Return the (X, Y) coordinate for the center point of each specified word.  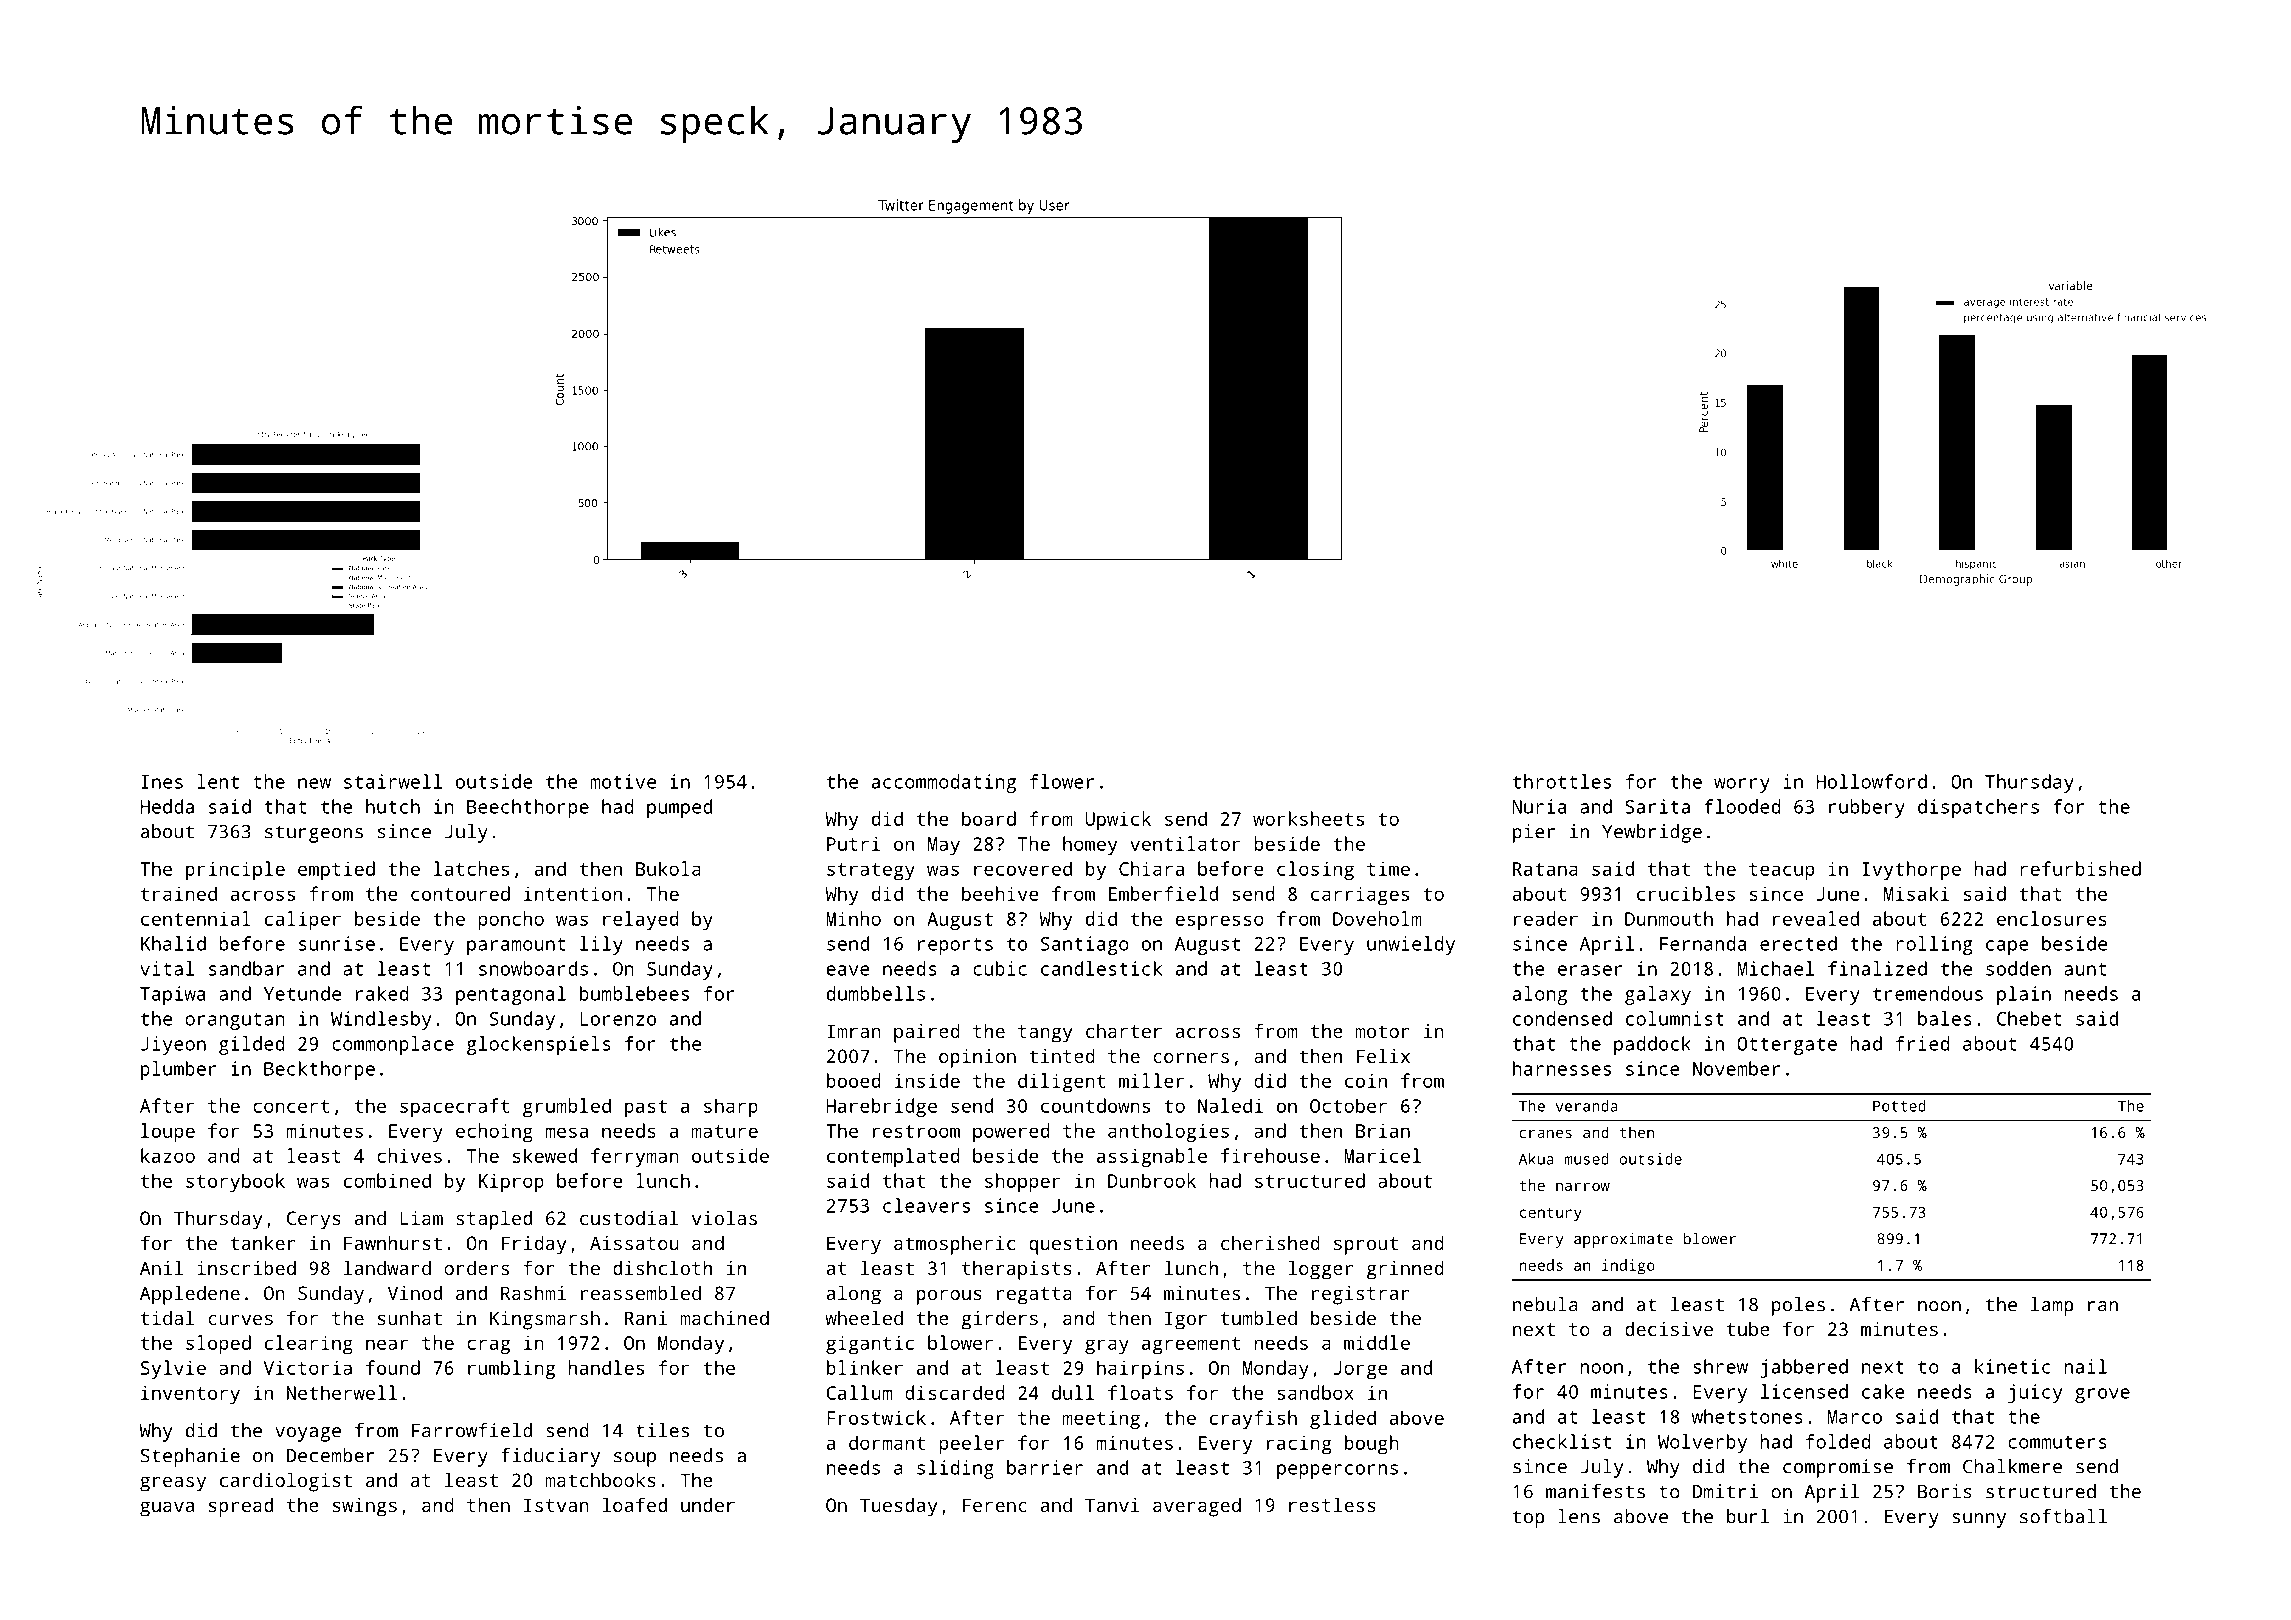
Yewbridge (1652, 833)
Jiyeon (173, 1045)
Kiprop (511, 1183)
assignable (1152, 1157)
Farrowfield (472, 1430)
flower (1062, 781)
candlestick (1101, 968)
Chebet (2029, 1018)
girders (999, 1320)
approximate (1623, 1240)
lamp (2052, 1306)
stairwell (393, 781)
